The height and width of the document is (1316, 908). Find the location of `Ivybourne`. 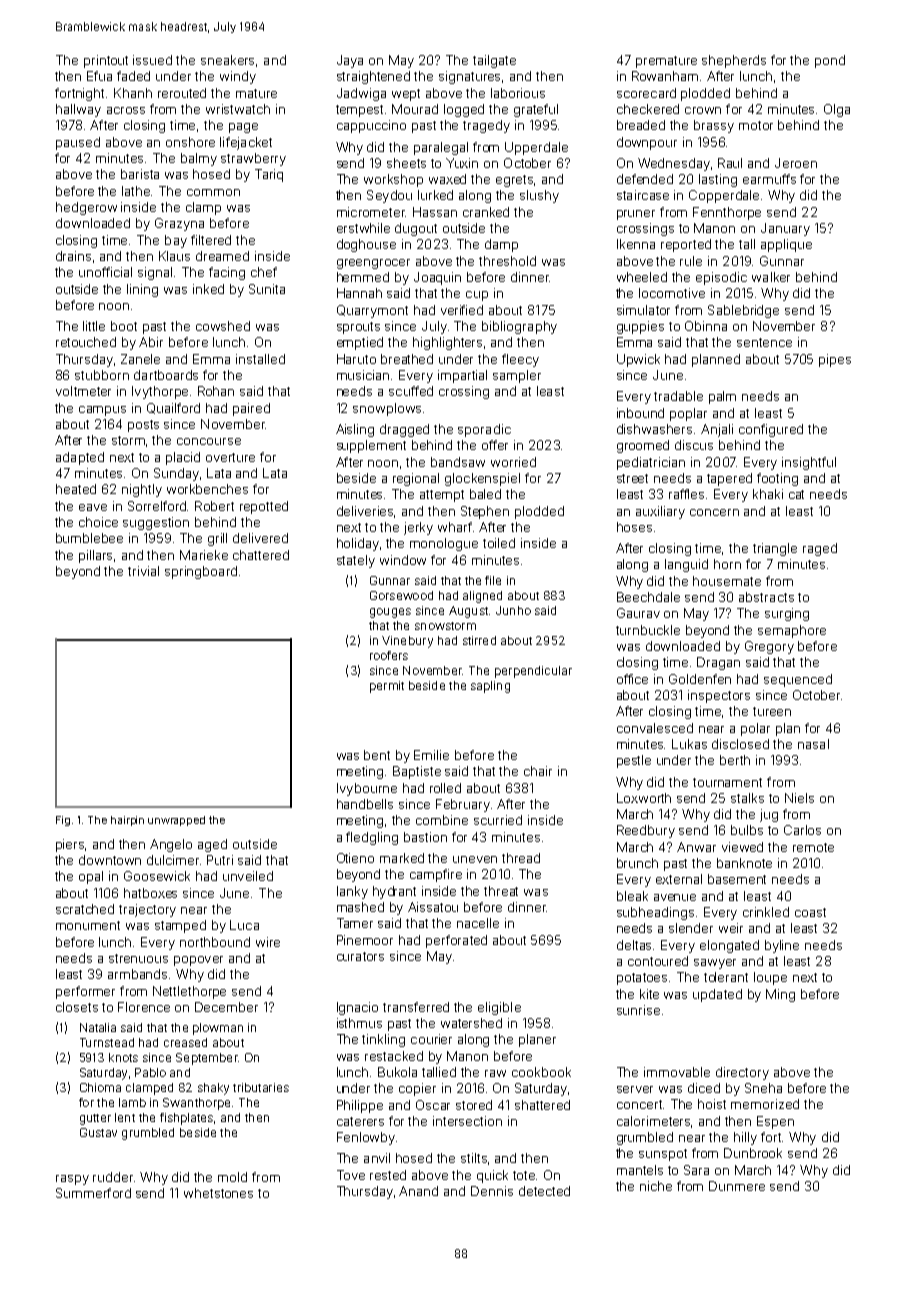

Ivybourne is located at coordinates (367, 789).
